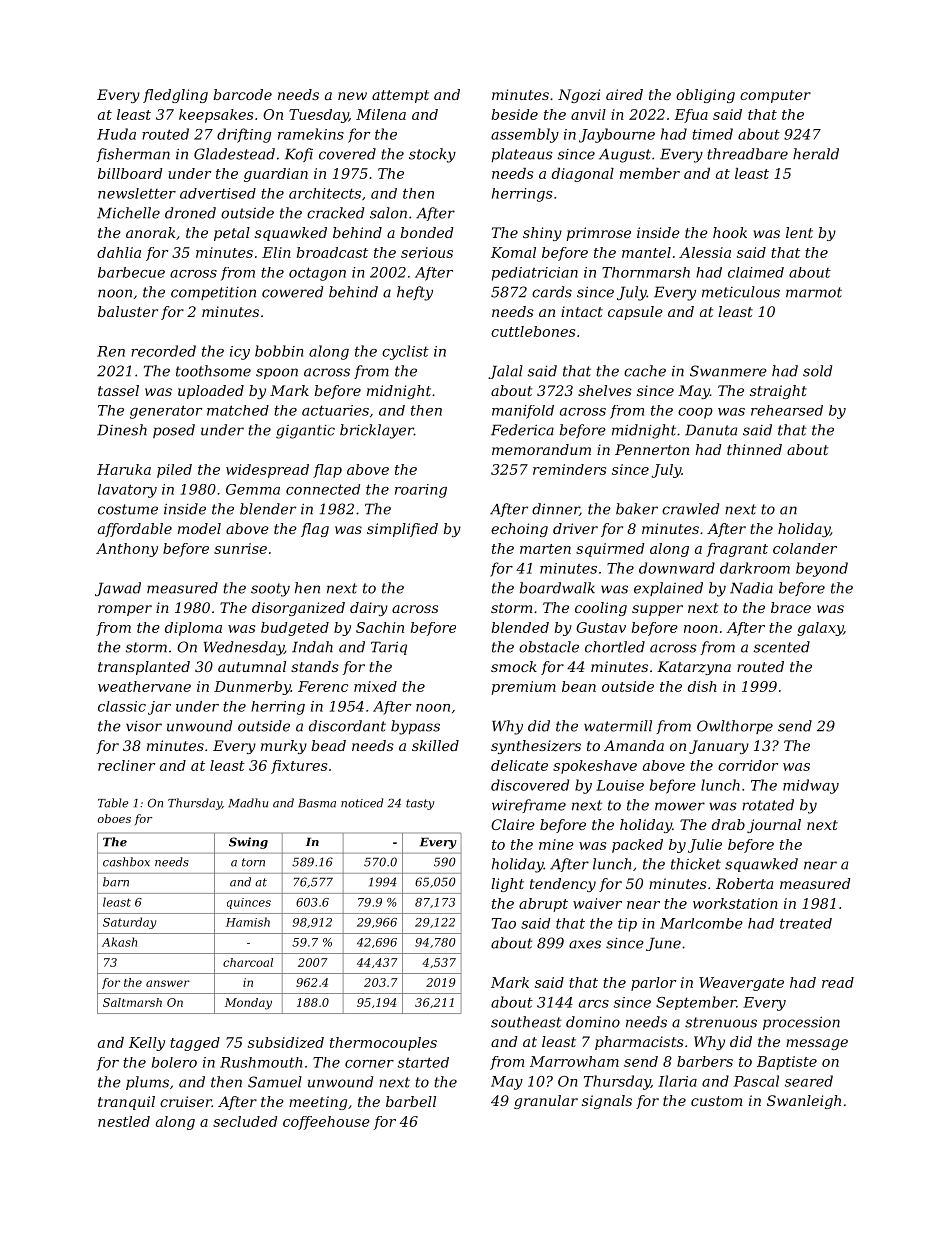 The width and height of the image is (952, 1233). Describe the element at coordinates (787, 410) in the image. I see `rehearsed` at that location.
